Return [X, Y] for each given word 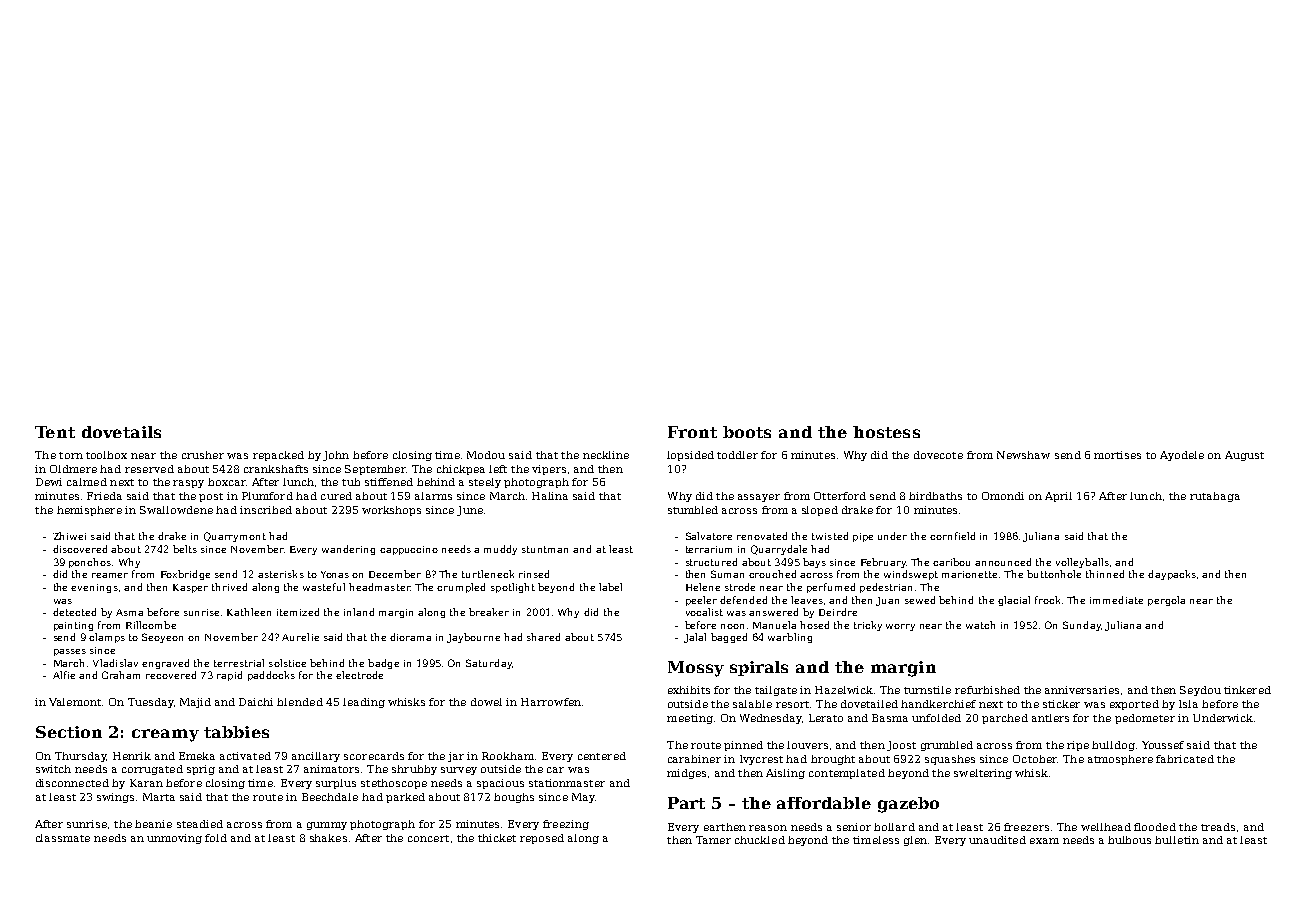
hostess [886, 432]
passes [70, 652]
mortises [1117, 455]
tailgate [776, 691]
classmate [63, 838]
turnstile [927, 690]
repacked [278, 456]
